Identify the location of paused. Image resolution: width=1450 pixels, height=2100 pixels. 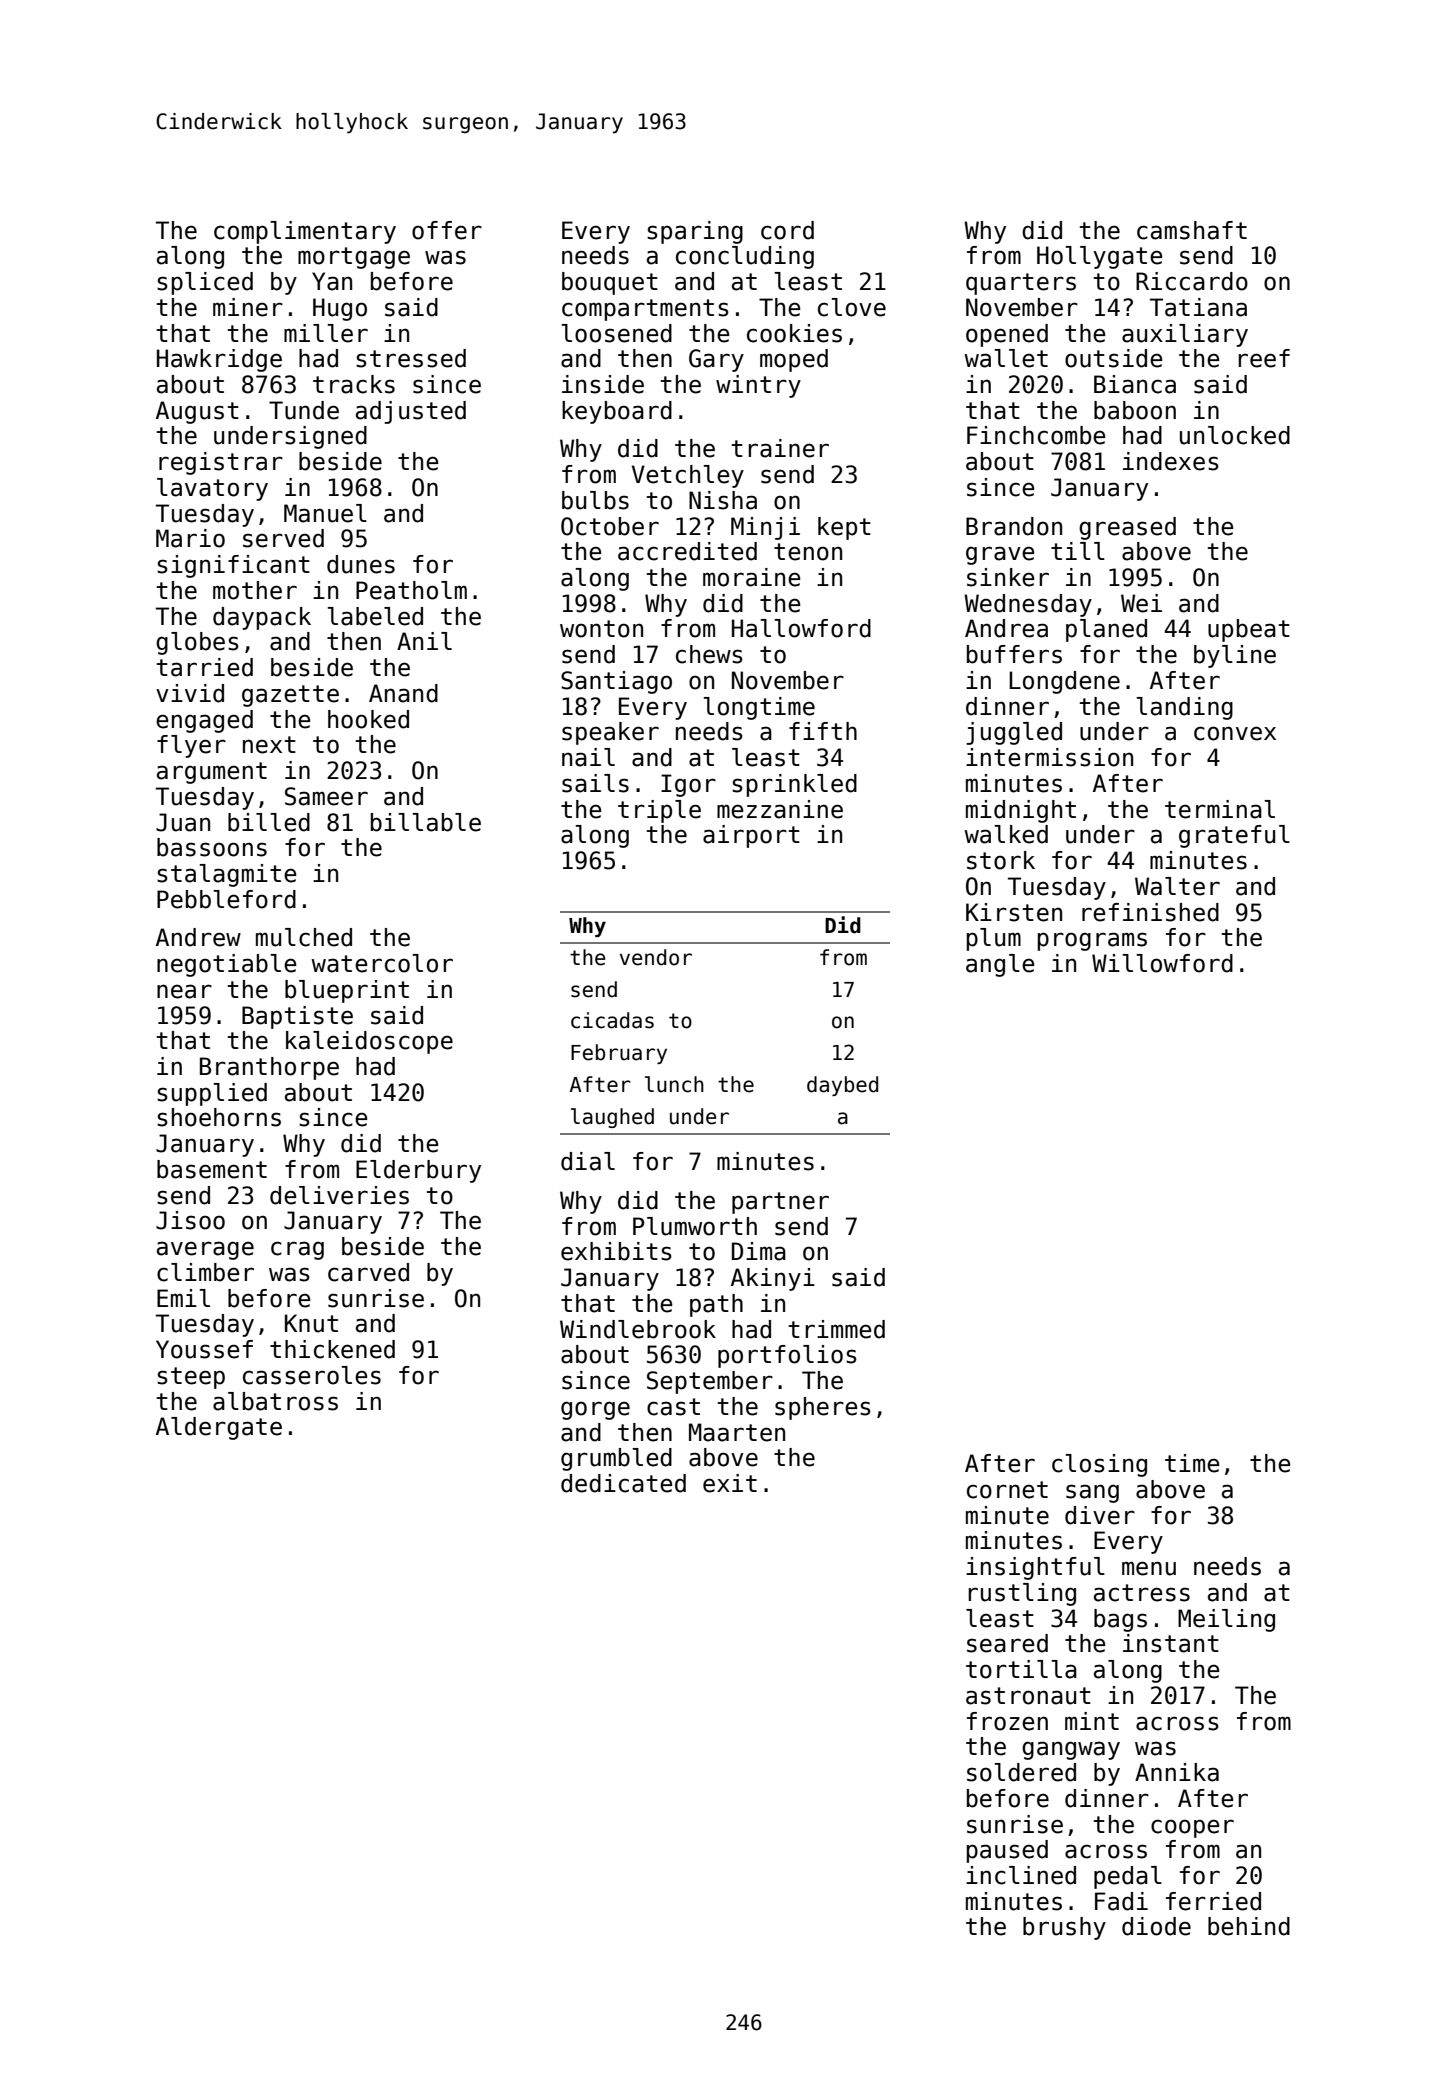
(1007, 1851).
